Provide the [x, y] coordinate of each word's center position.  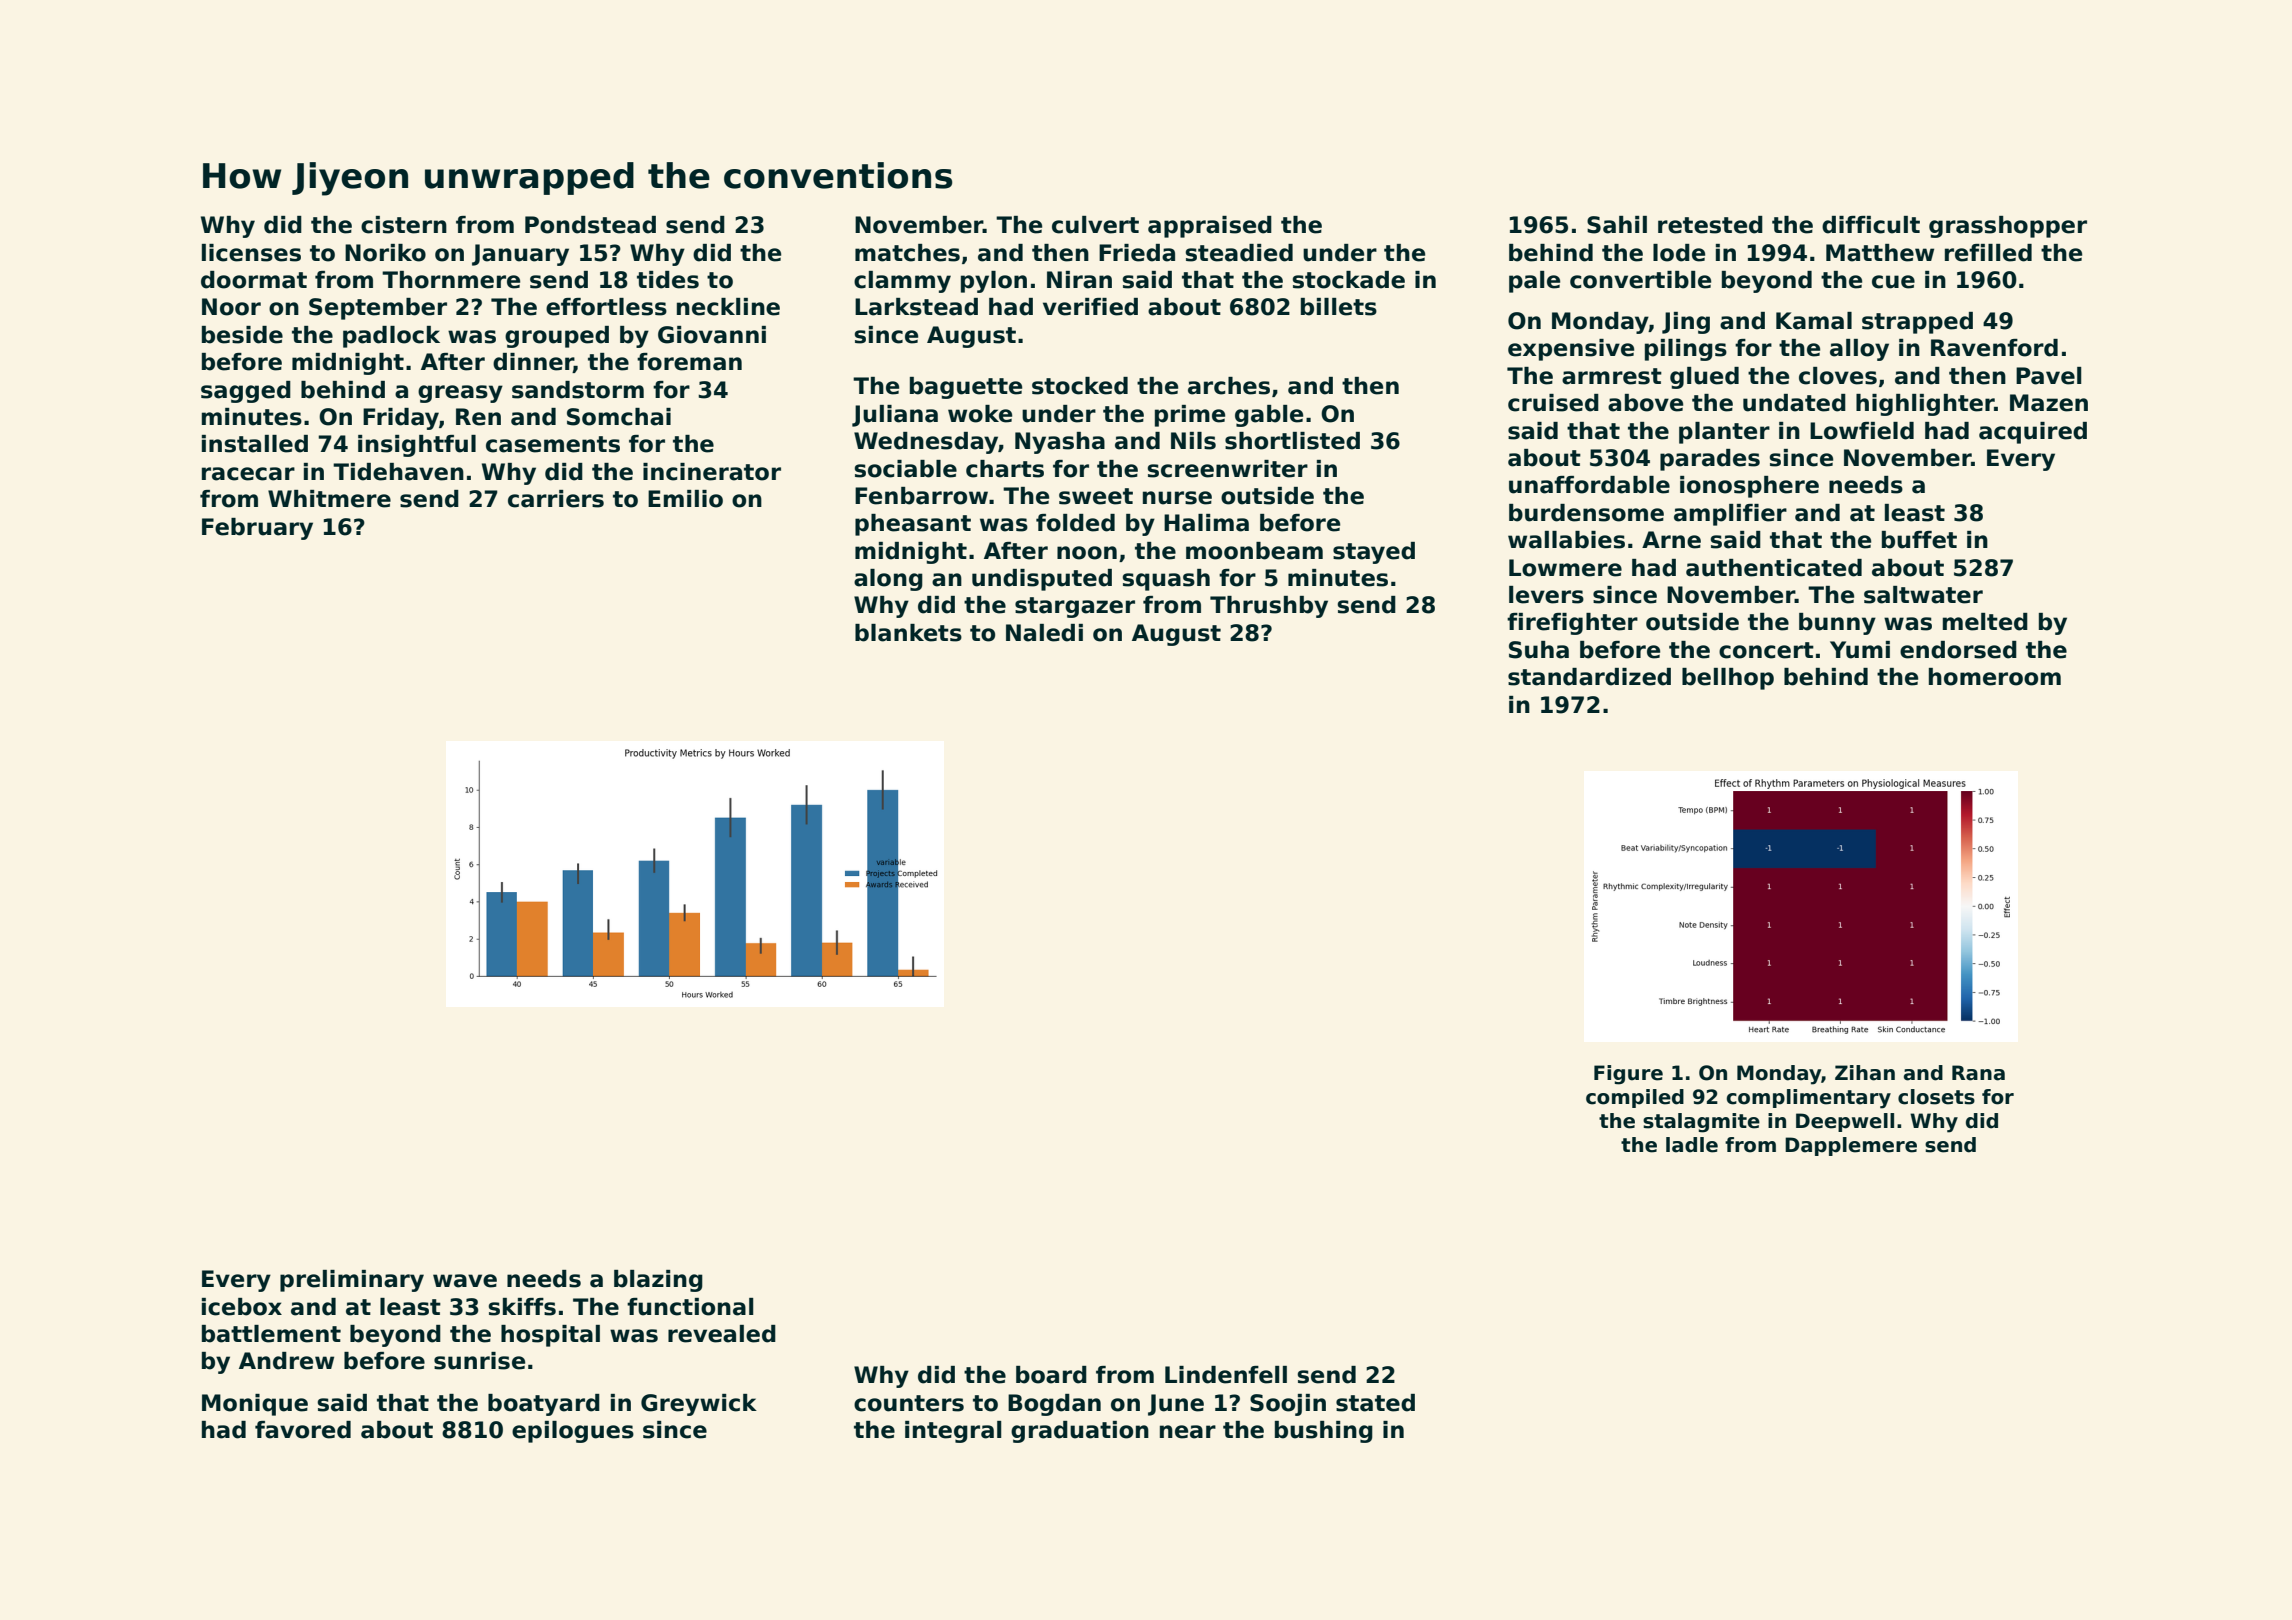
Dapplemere [1851, 1146]
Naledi [1044, 633]
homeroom [1995, 677]
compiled [1635, 1098]
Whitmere [329, 499]
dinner [533, 363]
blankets [908, 633]
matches [907, 253]
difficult [1871, 225]
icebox [242, 1307]
